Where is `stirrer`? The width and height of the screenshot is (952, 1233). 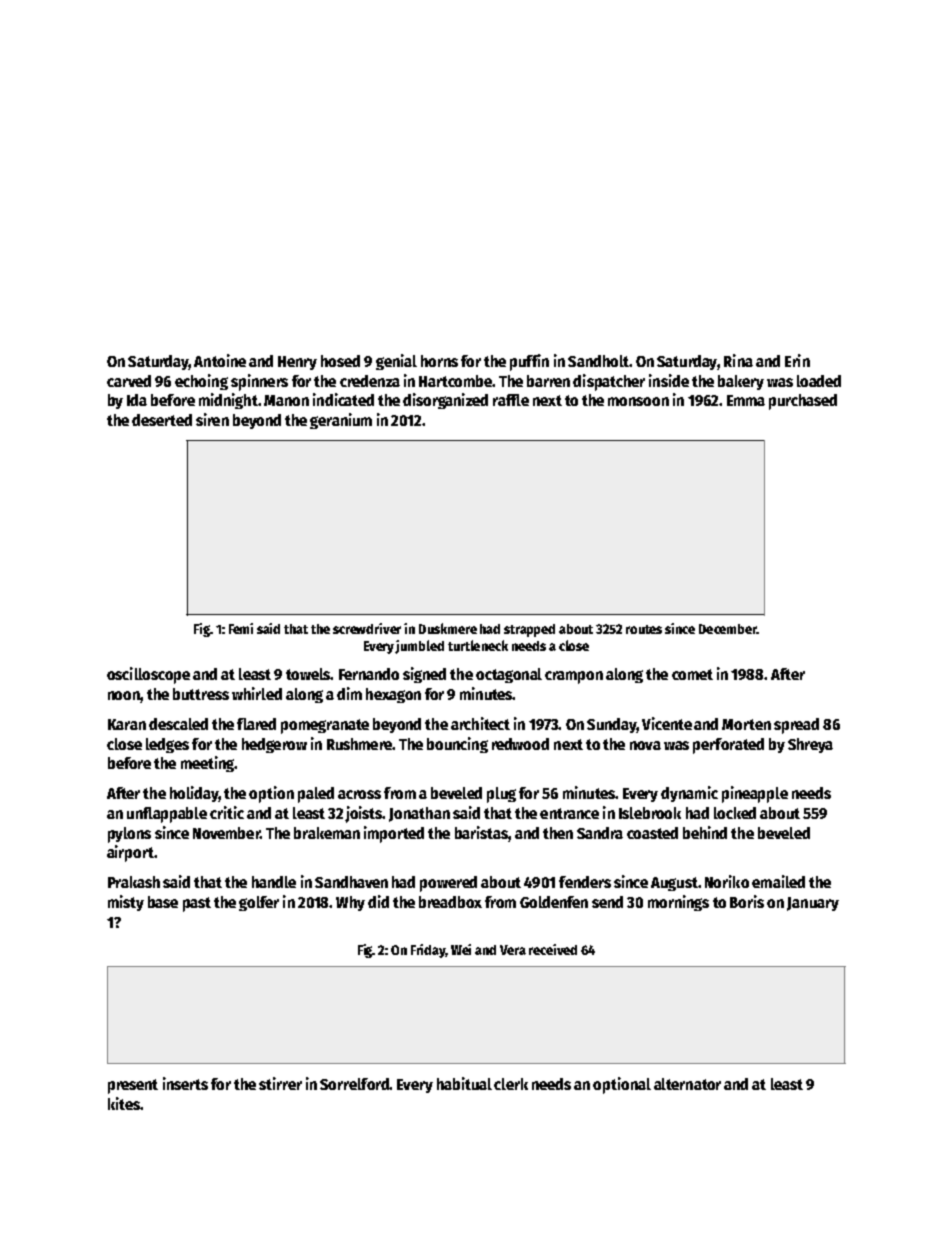 stirrer is located at coordinates (280, 1083).
